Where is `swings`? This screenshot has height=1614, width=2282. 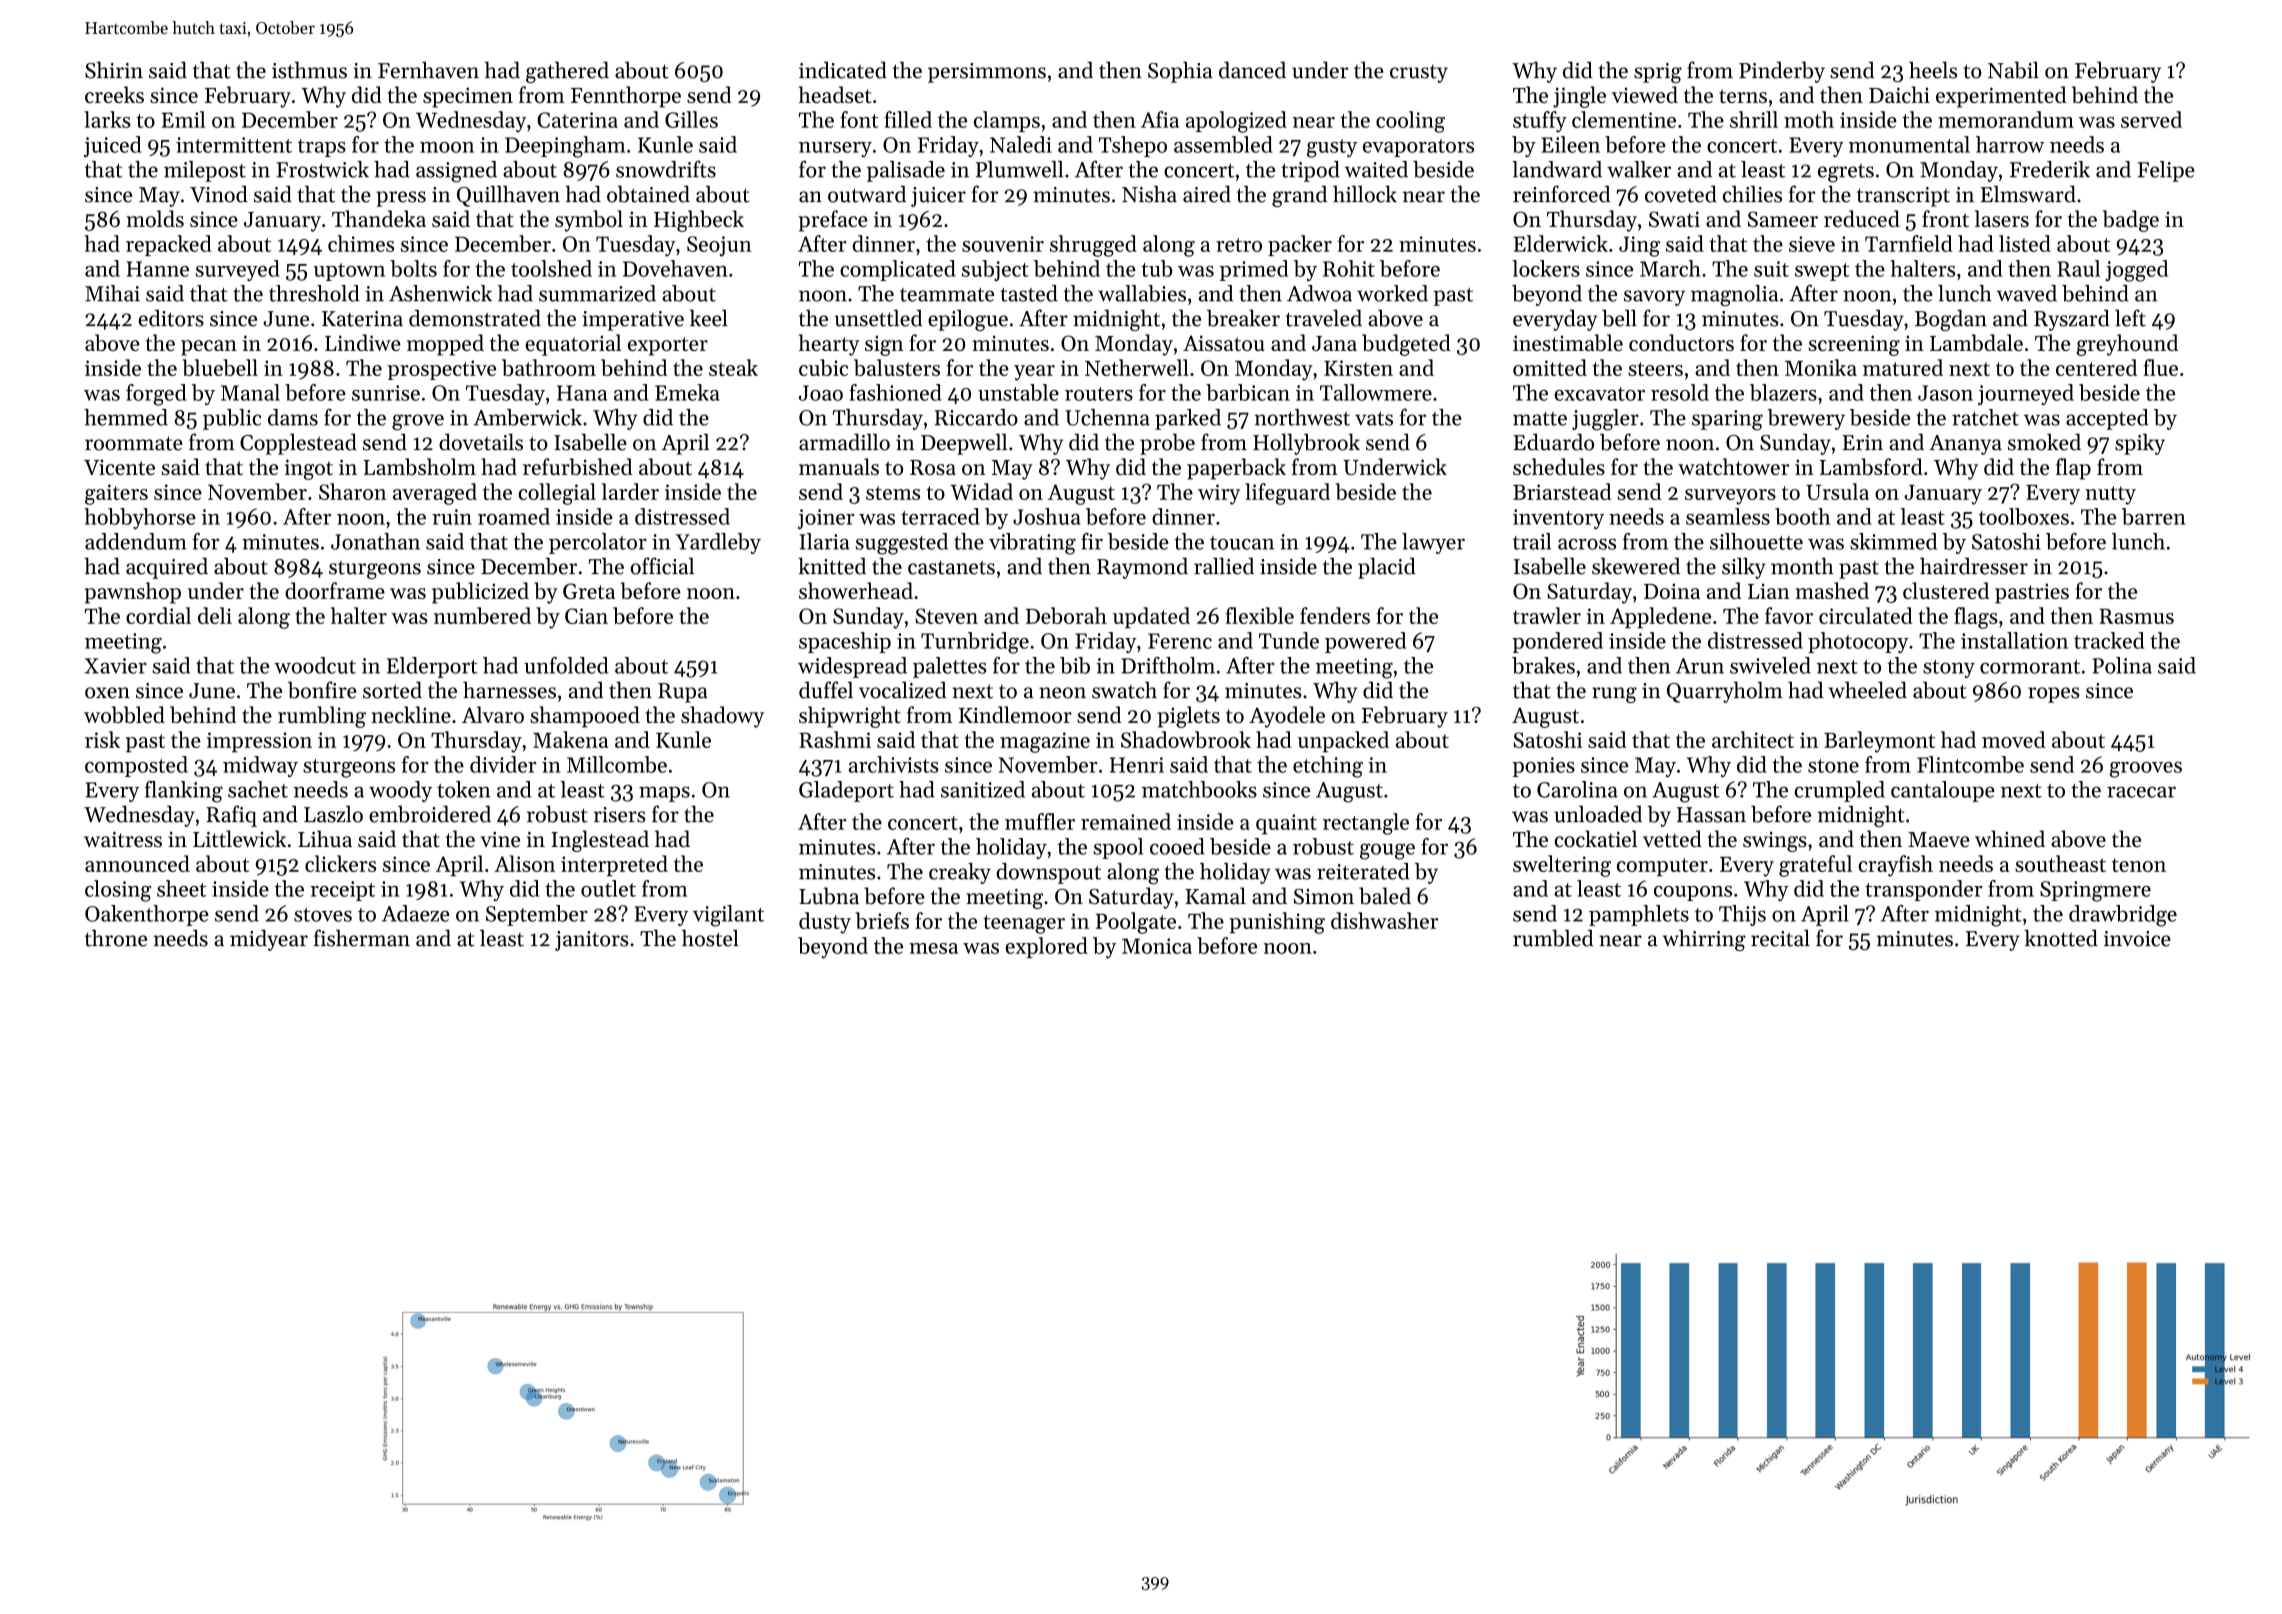
swings is located at coordinates (1775, 842).
